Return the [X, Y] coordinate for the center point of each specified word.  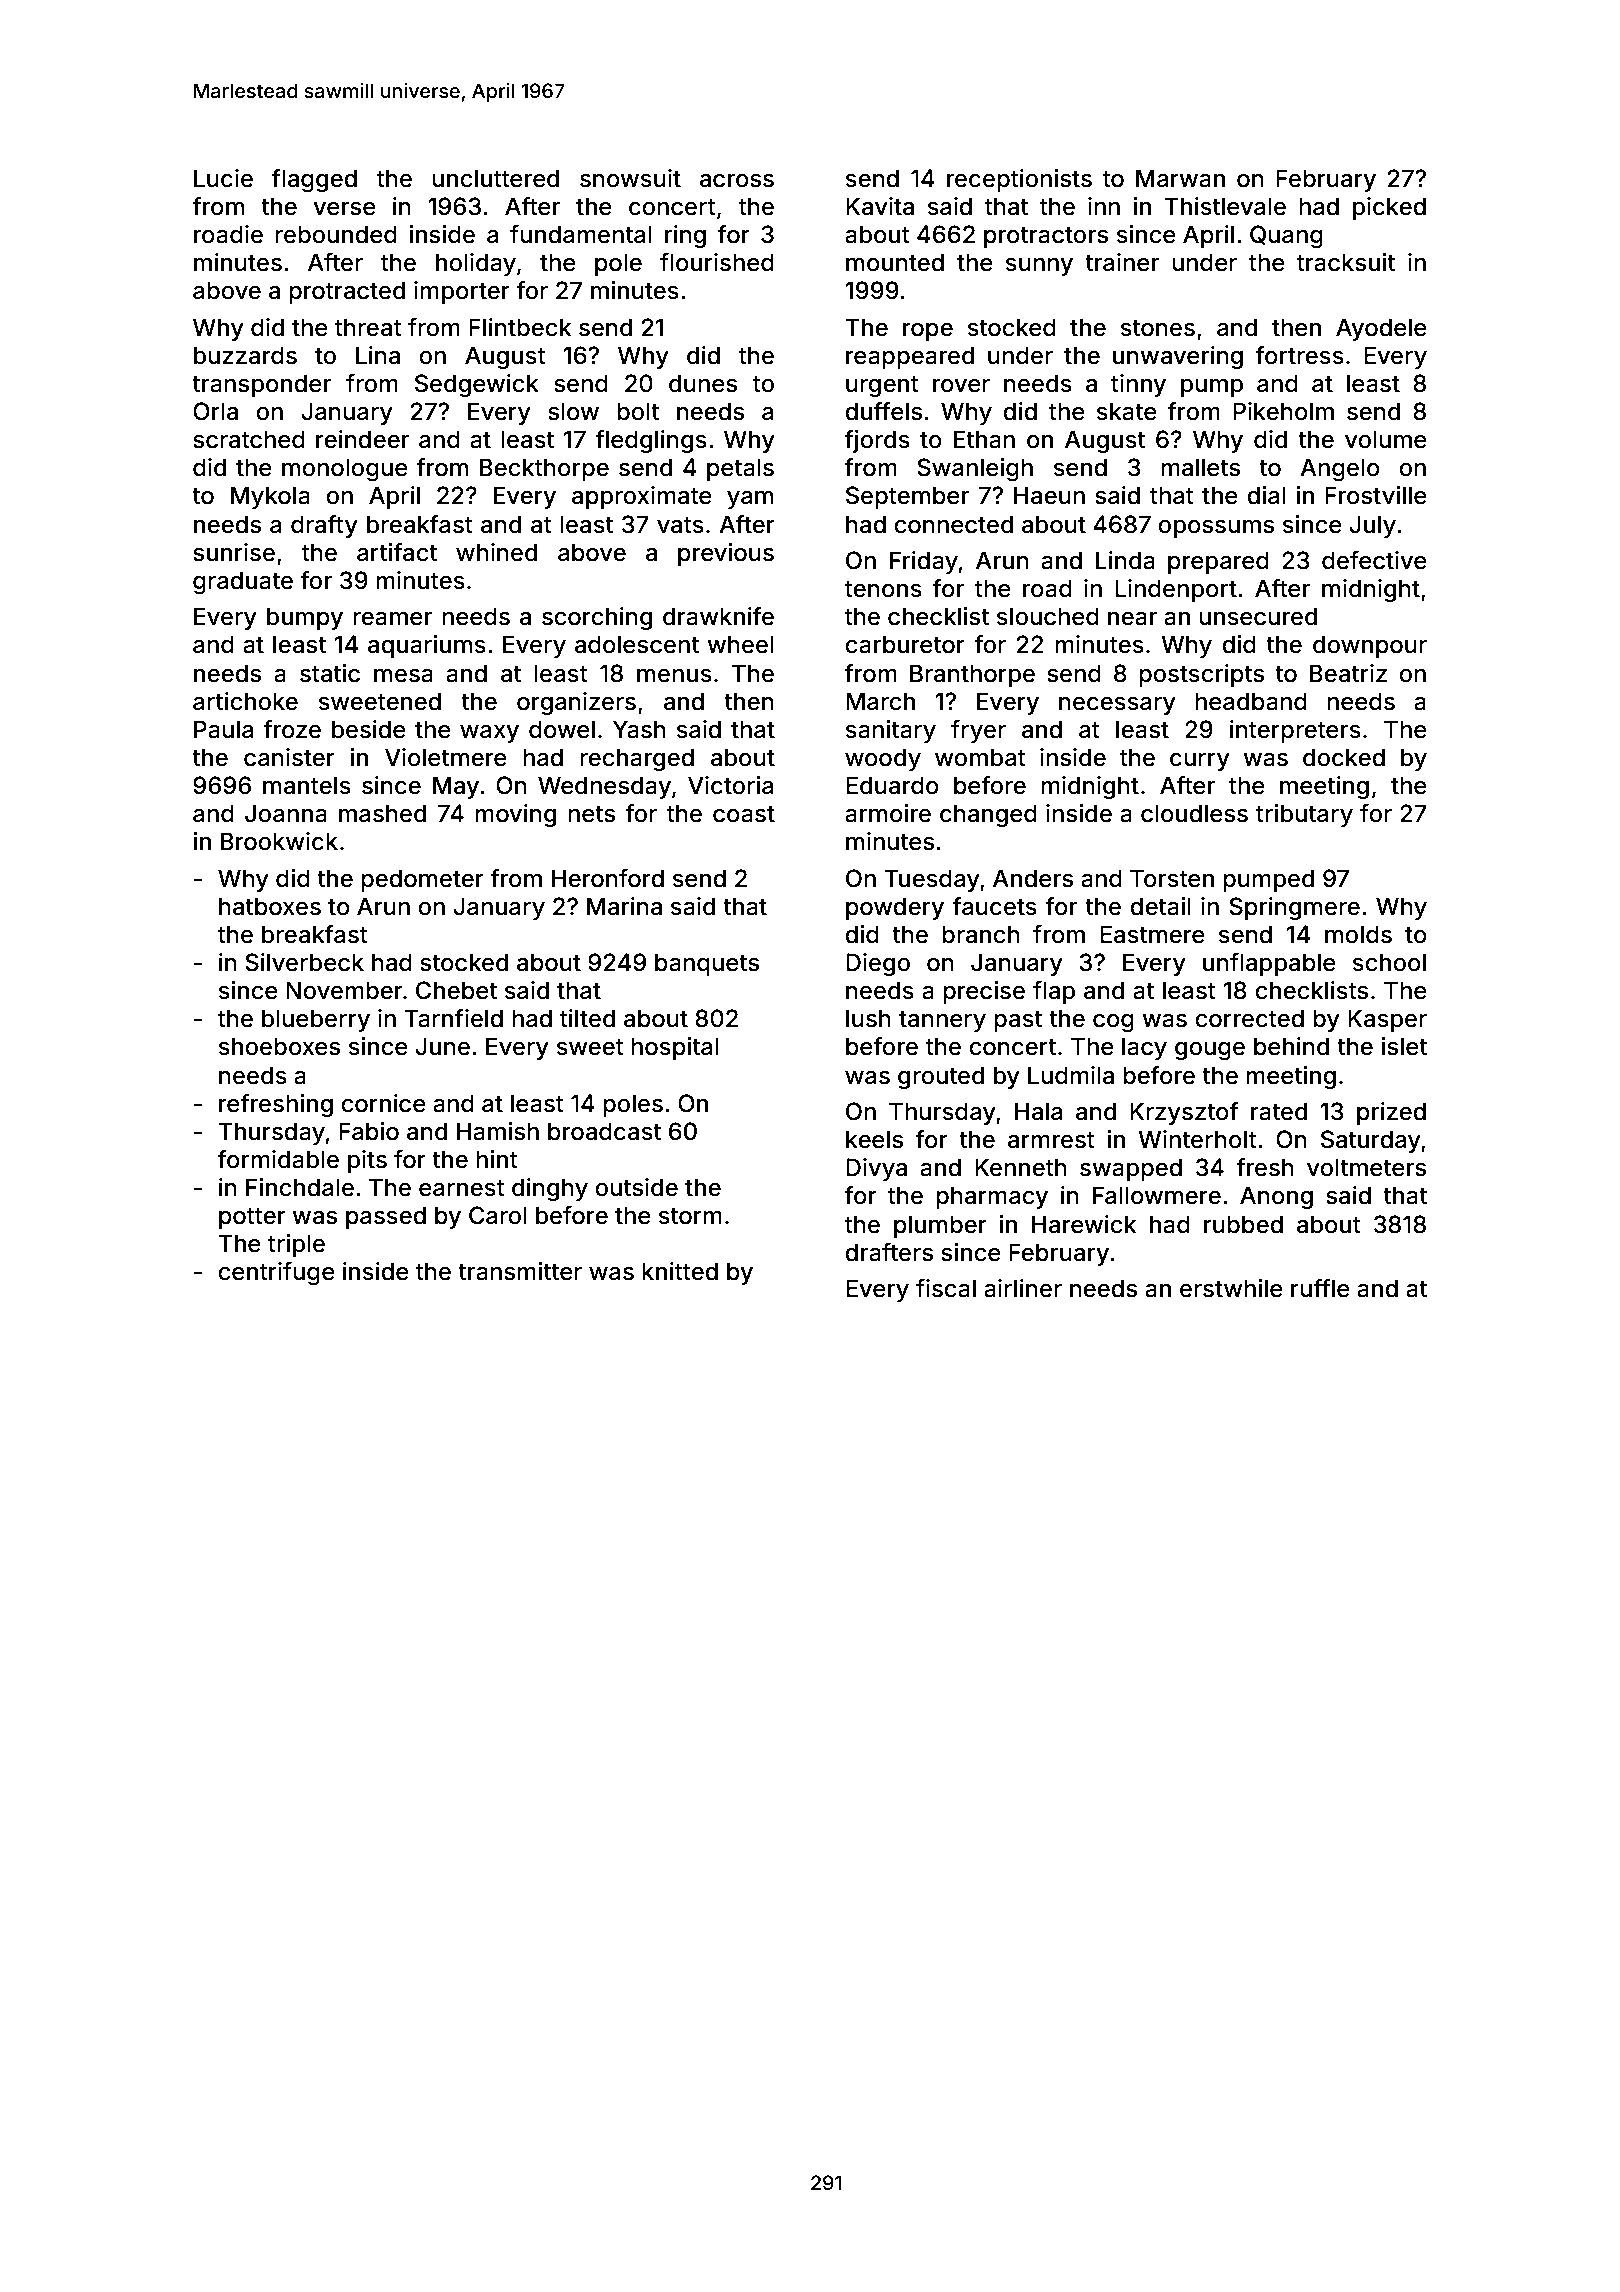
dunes [703, 383]
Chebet [456, 990]
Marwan [1180, 178]
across [737, 181]
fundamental [581, 234]
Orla [215, 411]
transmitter [520, 1271]
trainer [1122, 262]
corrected [1249, 1018]
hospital [675, 1048]
